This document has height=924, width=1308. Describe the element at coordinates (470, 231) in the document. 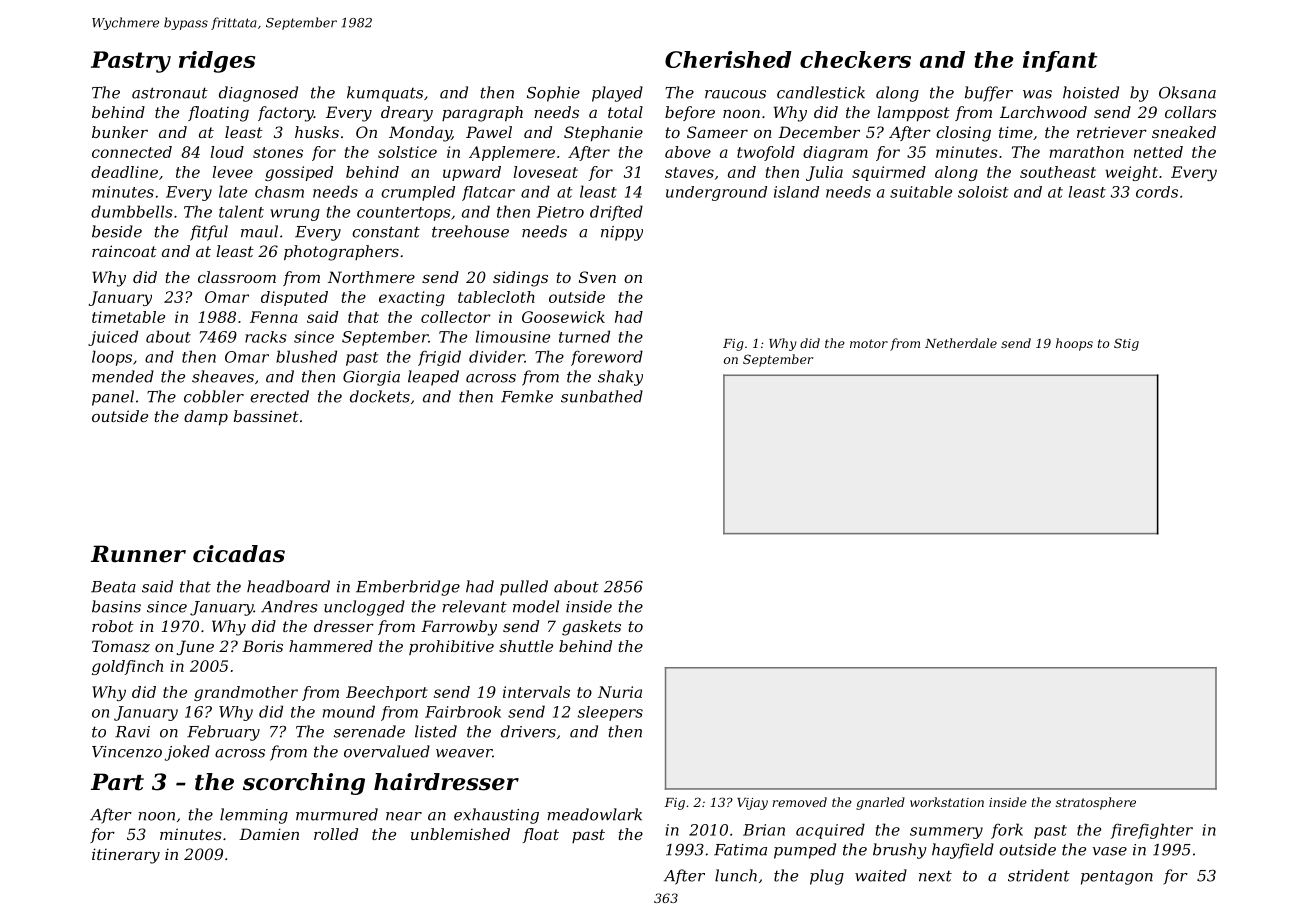

I see `treehouse` at that location.
